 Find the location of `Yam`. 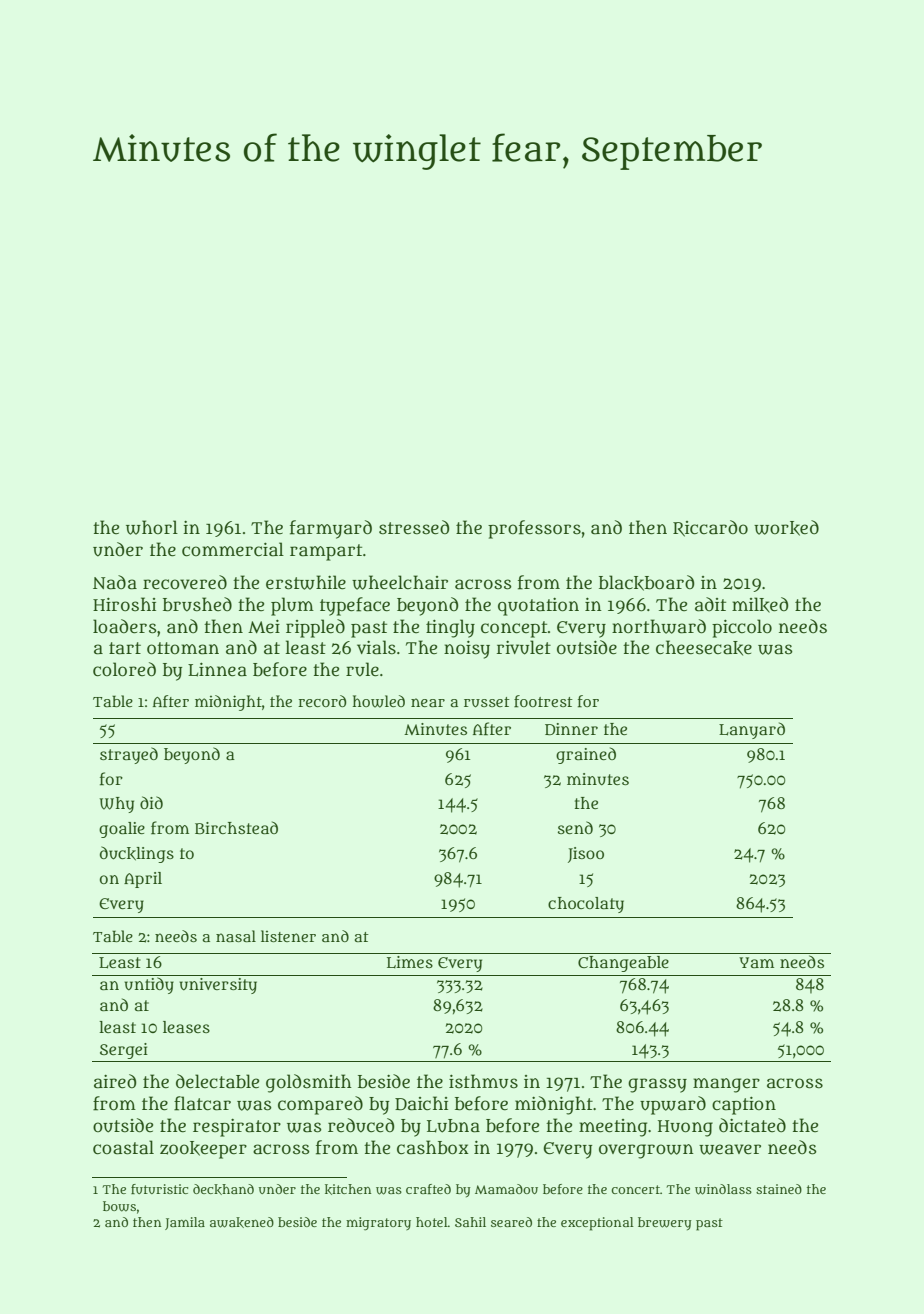

Yam is located at coordinates (756, 962).
